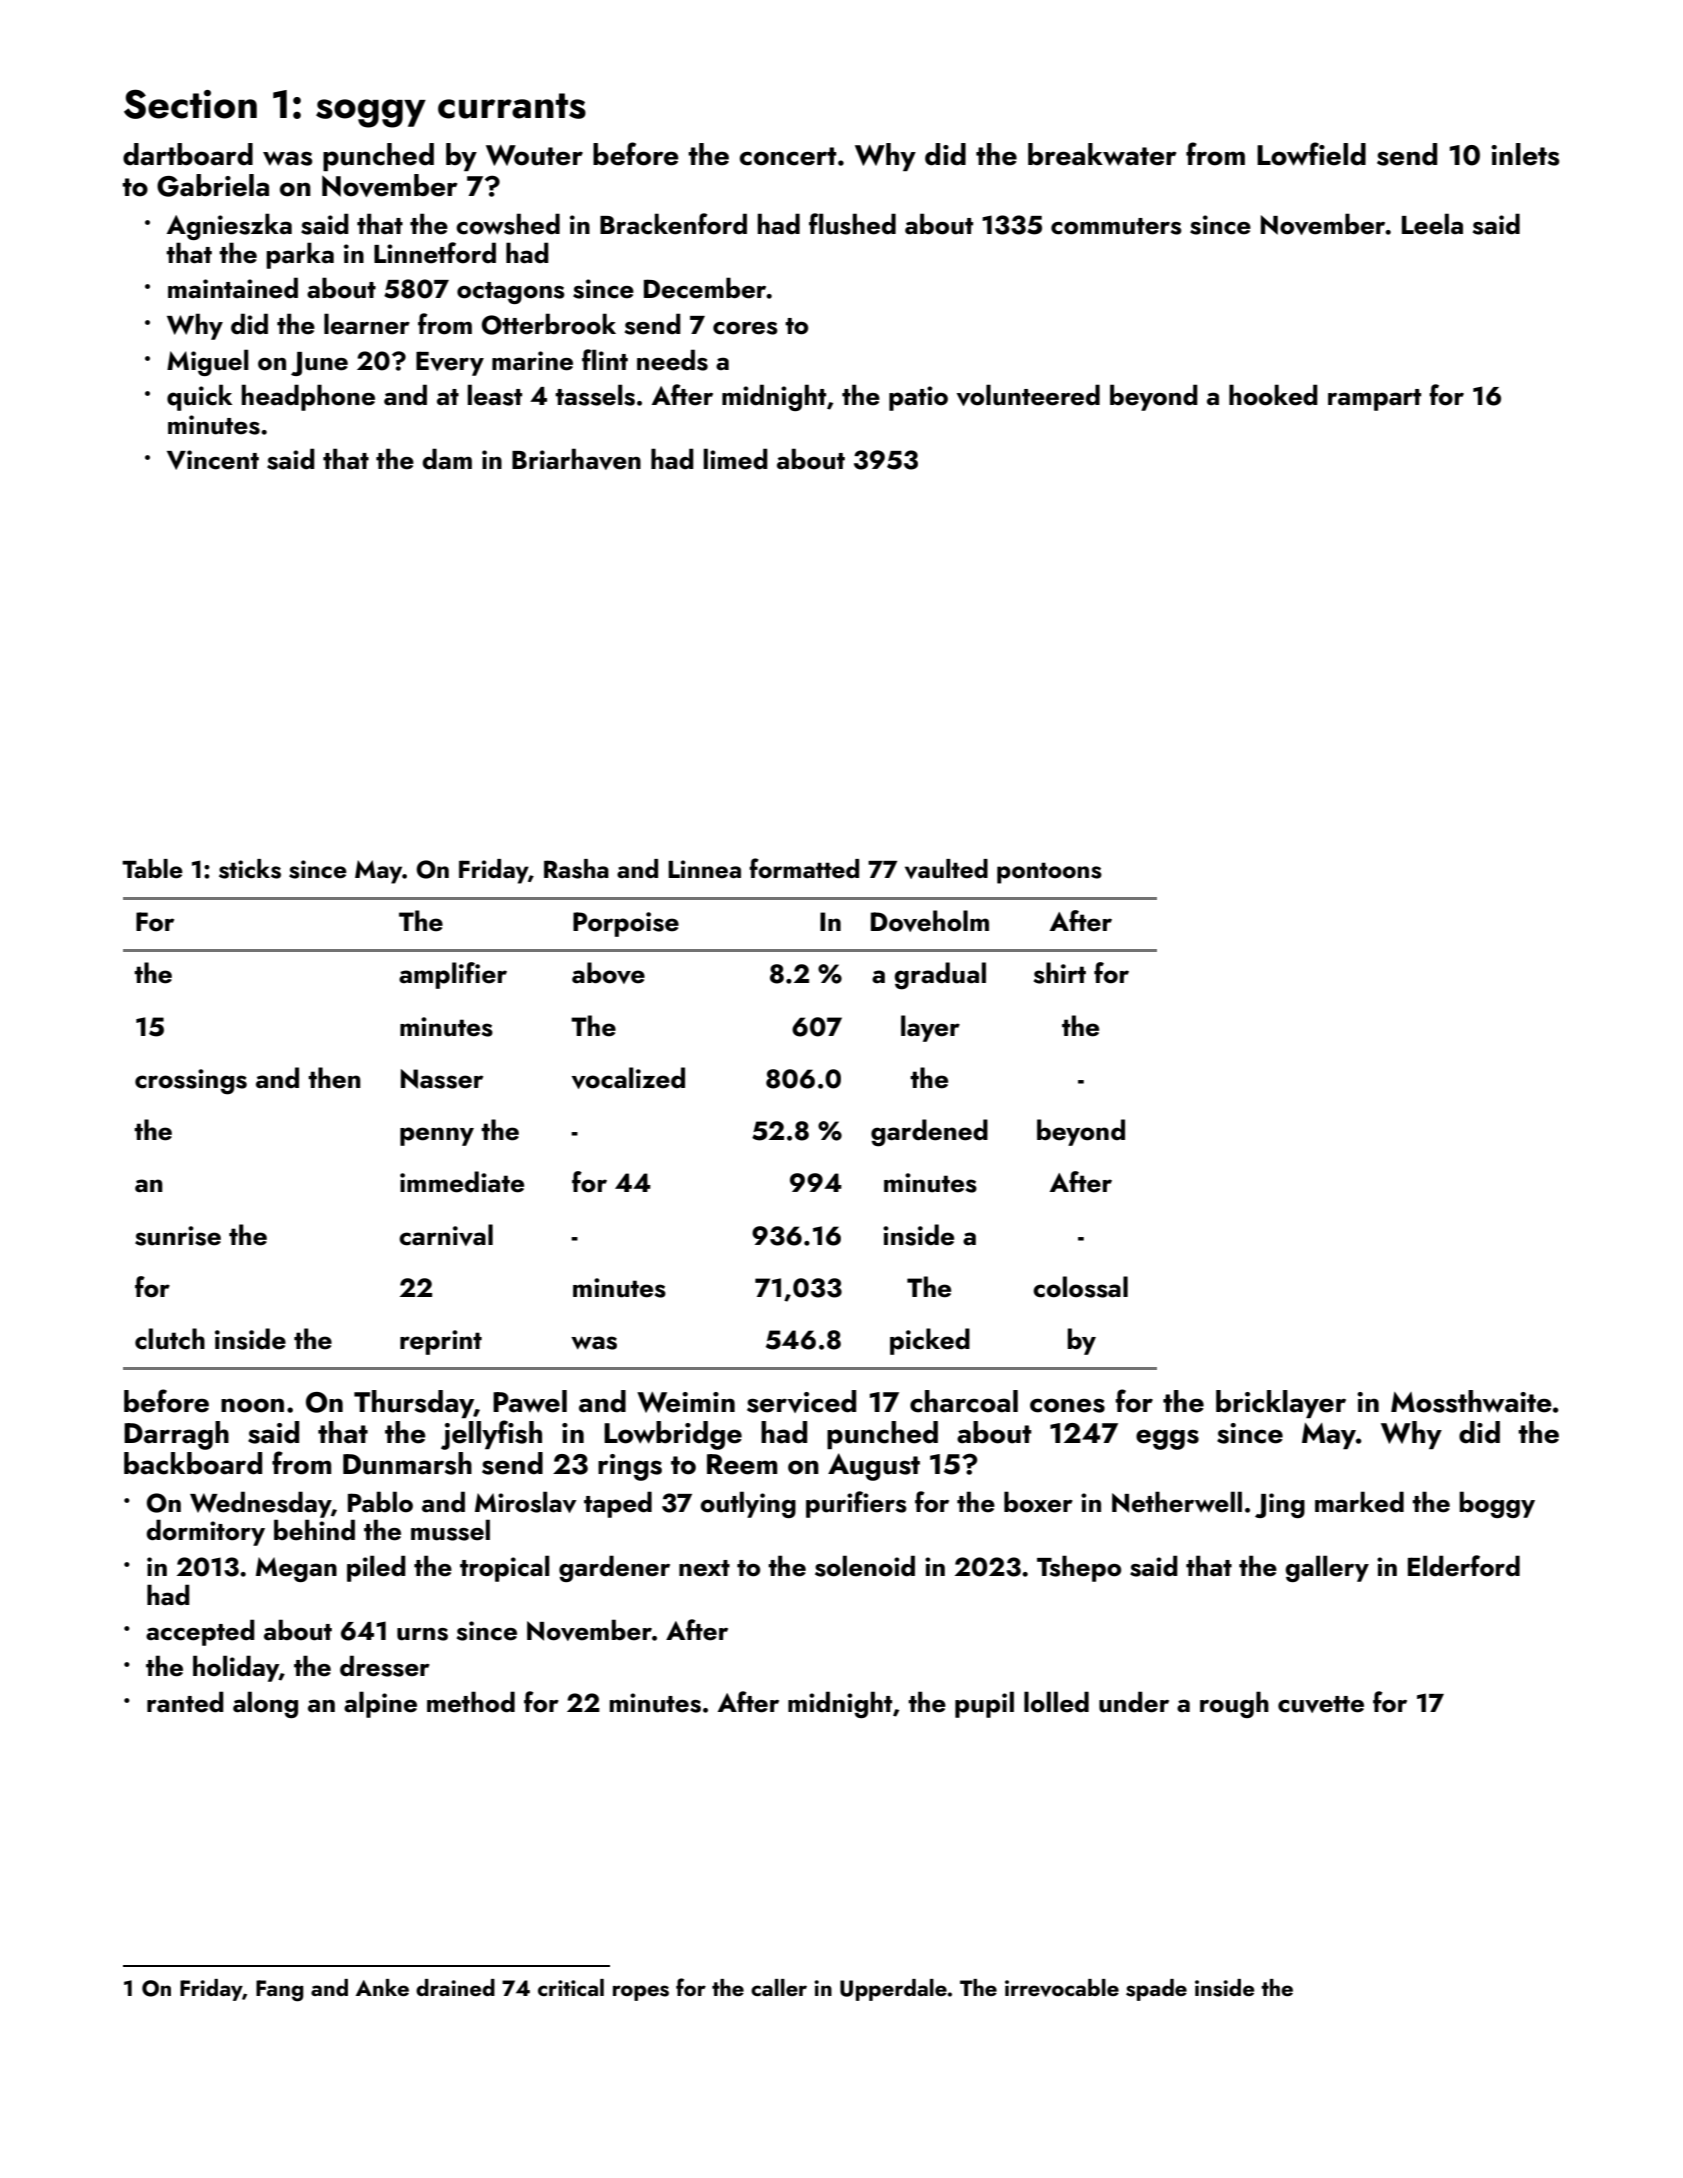 The image size is (1683, 2178). Describe the element at coordinates (929, 1133) in the screenshot. I see `gardened` at that location.
